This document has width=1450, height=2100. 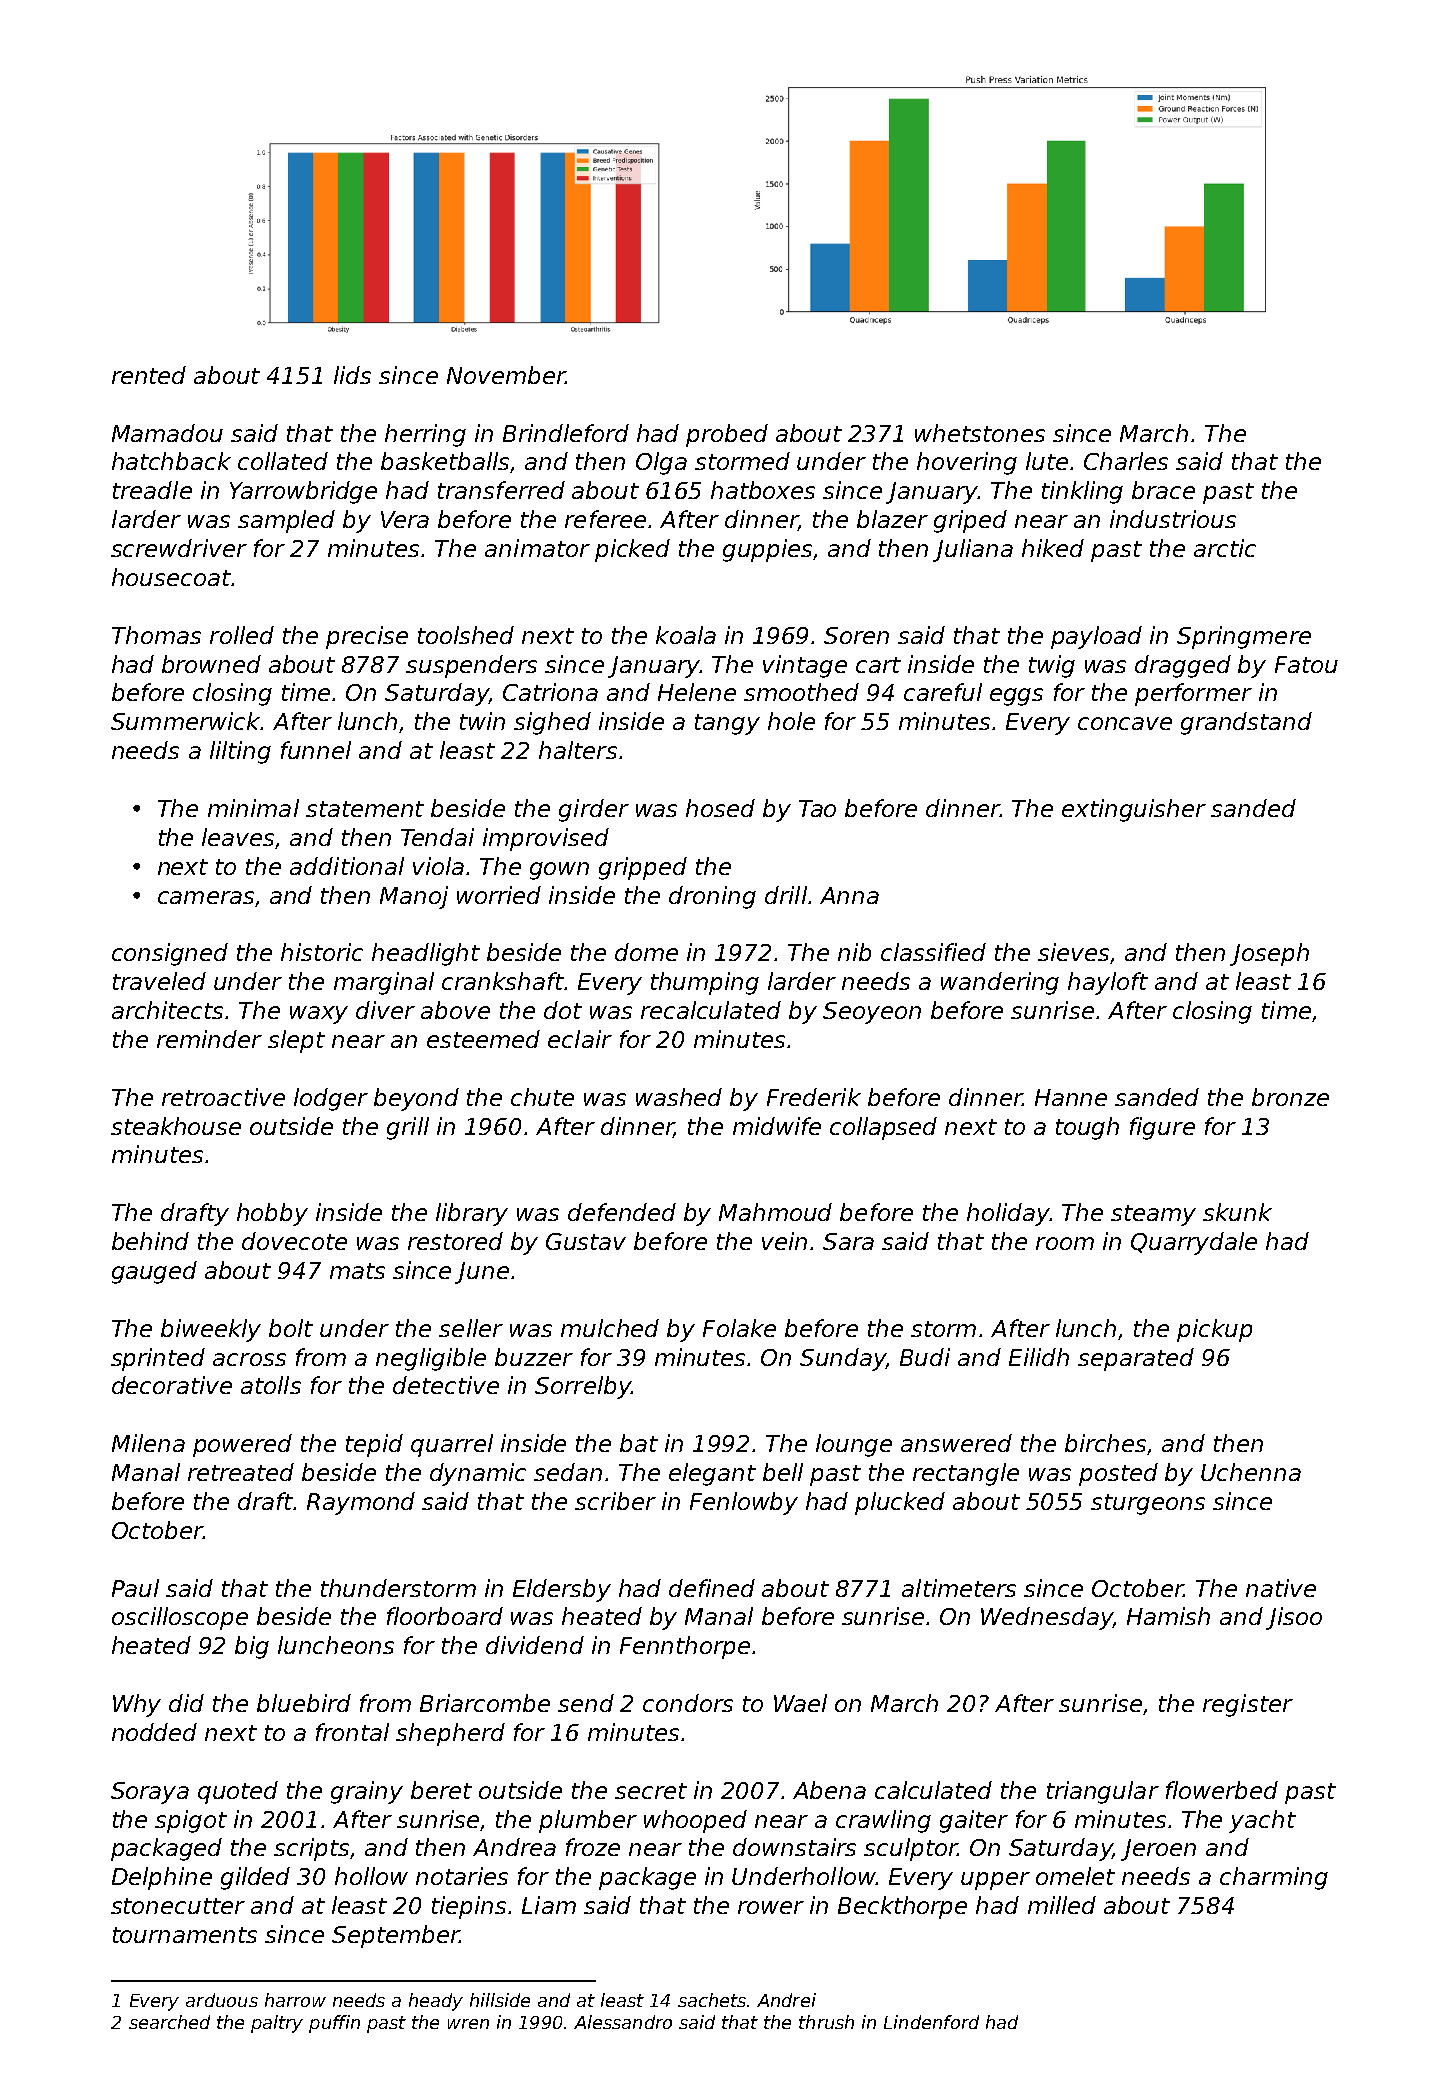 I want to click on funnel, so click(x=316, y=750).
